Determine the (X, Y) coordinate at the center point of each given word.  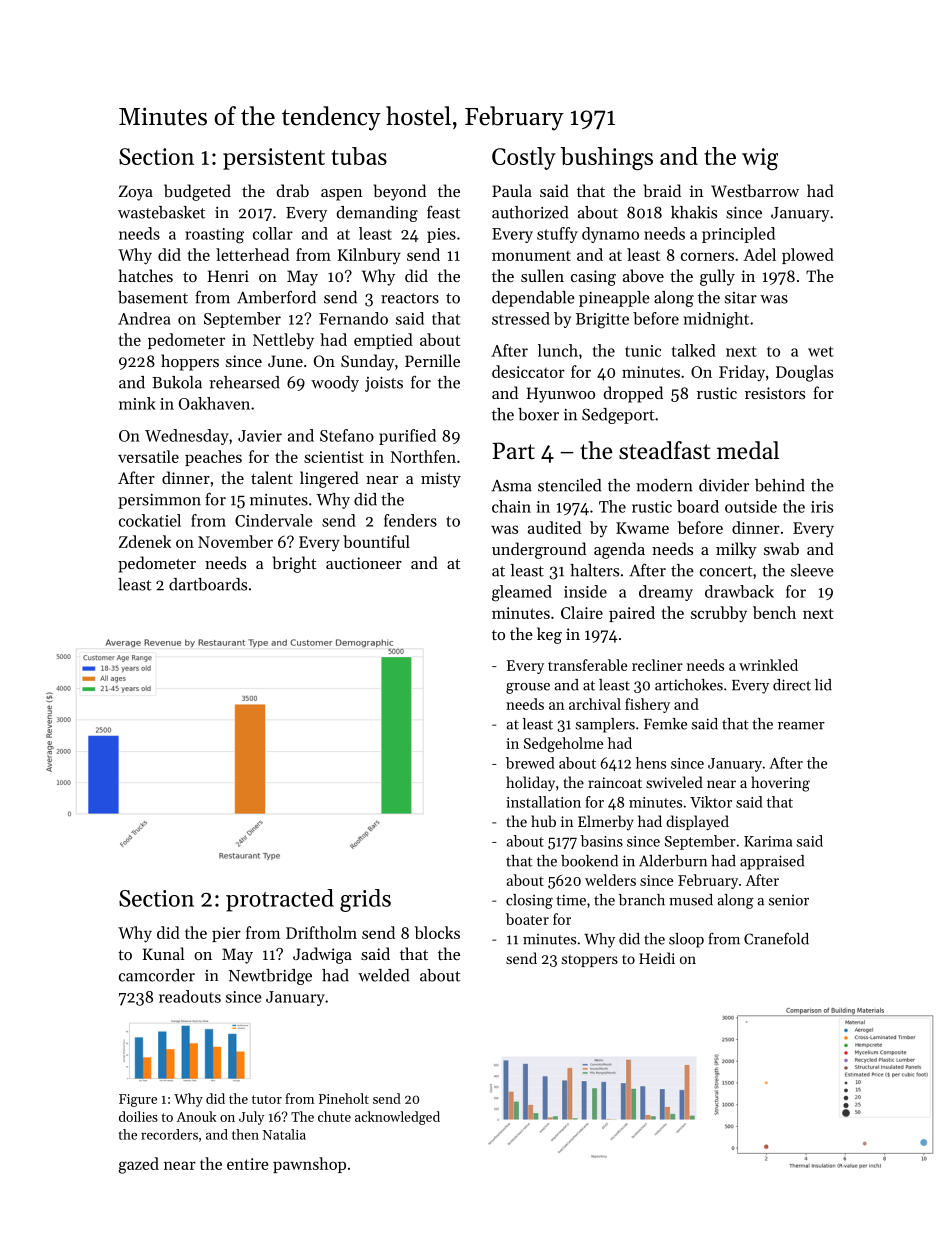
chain (511, 506)
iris (822, 507)
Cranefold (776, 938)
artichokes (689, 685)
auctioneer (364, 563)
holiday (530, 783)
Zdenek (145, 541)
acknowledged (397, 1118)
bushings (607, 158)
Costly (524, 158)
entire (247, 1164)
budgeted (197, 192)
